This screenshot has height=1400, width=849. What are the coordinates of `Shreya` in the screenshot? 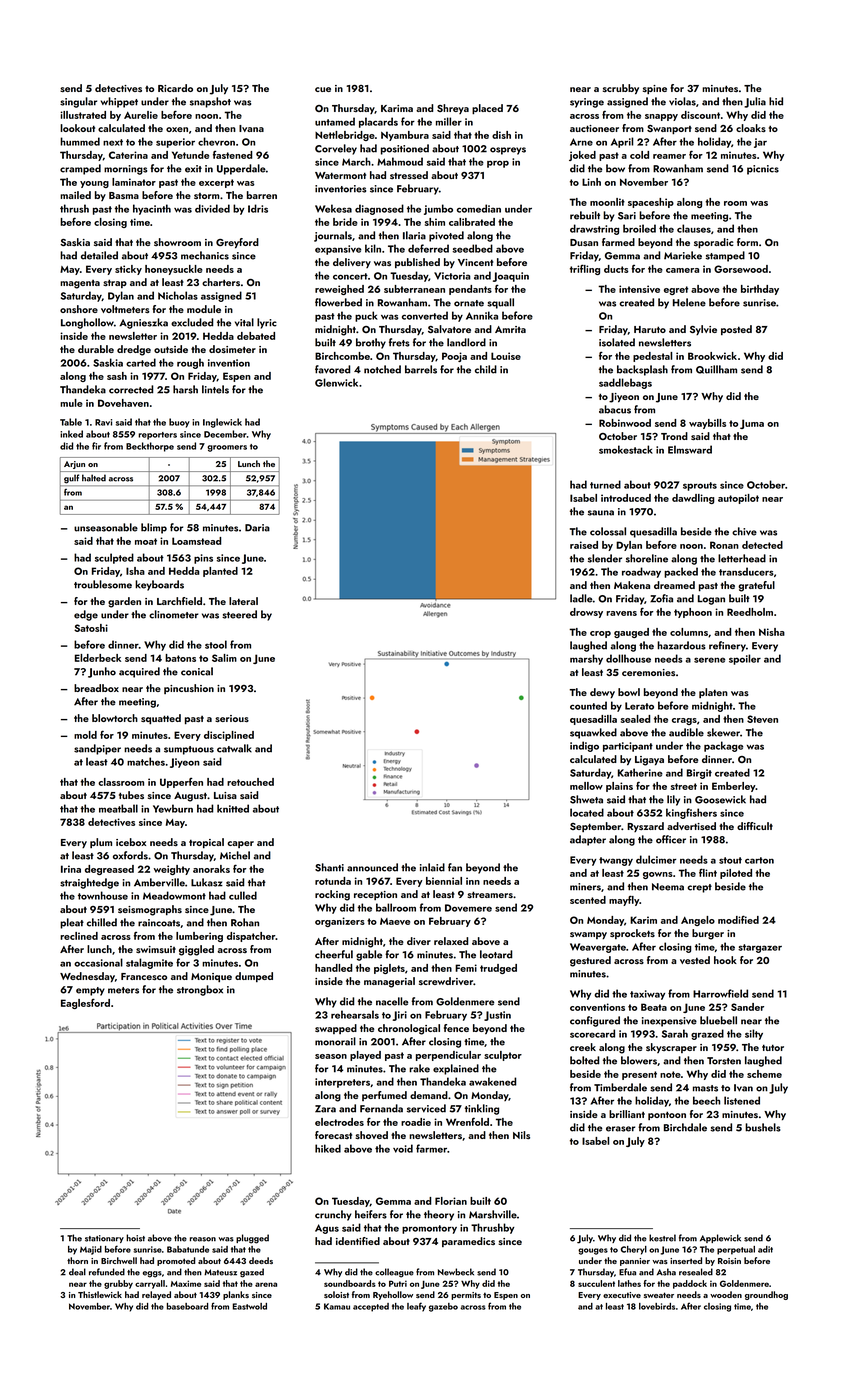 It's located at (453, 109).
